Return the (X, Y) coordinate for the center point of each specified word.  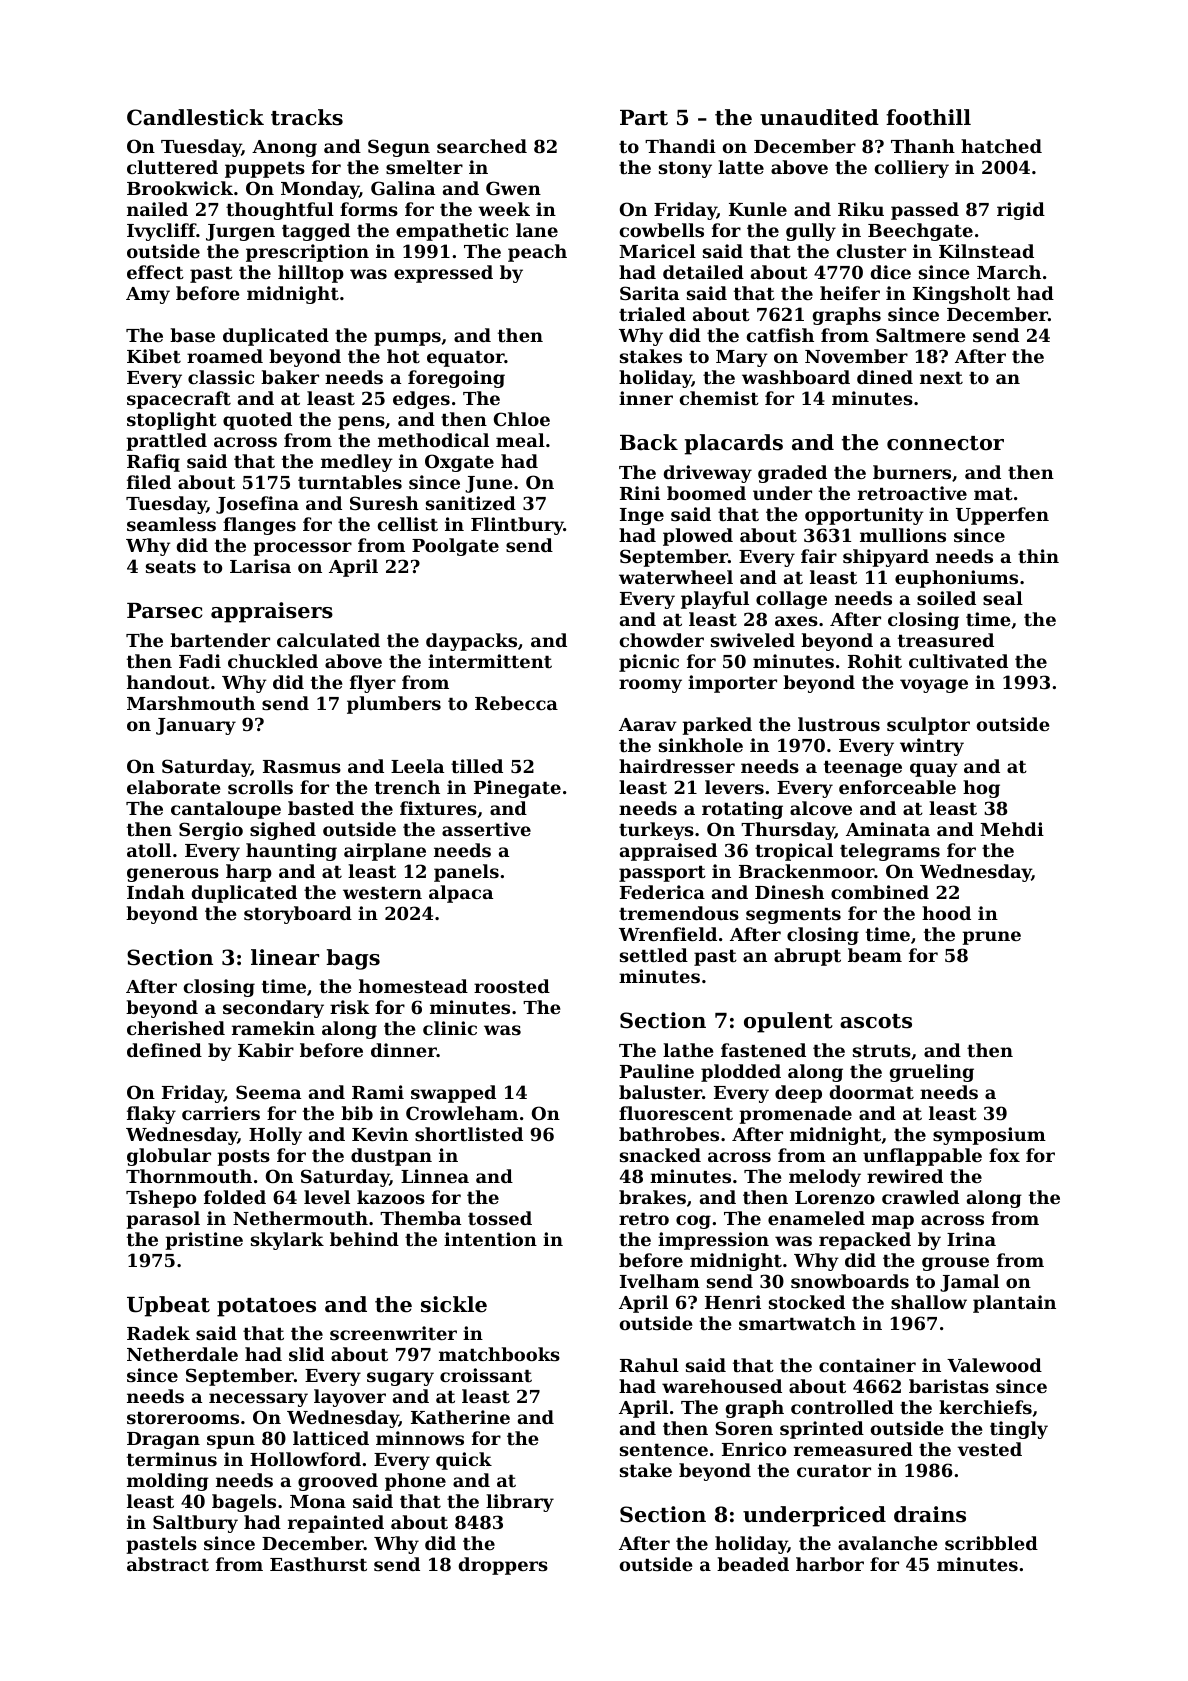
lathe (688, 1050)
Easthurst (318, 1564)
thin (1038, 556)
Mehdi (1012, 829)
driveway (708, 474)
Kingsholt (961, 295)
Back (649, 442)
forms (369, 209)
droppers (503, 1566)
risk (350, 1007)
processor (302, 549)
